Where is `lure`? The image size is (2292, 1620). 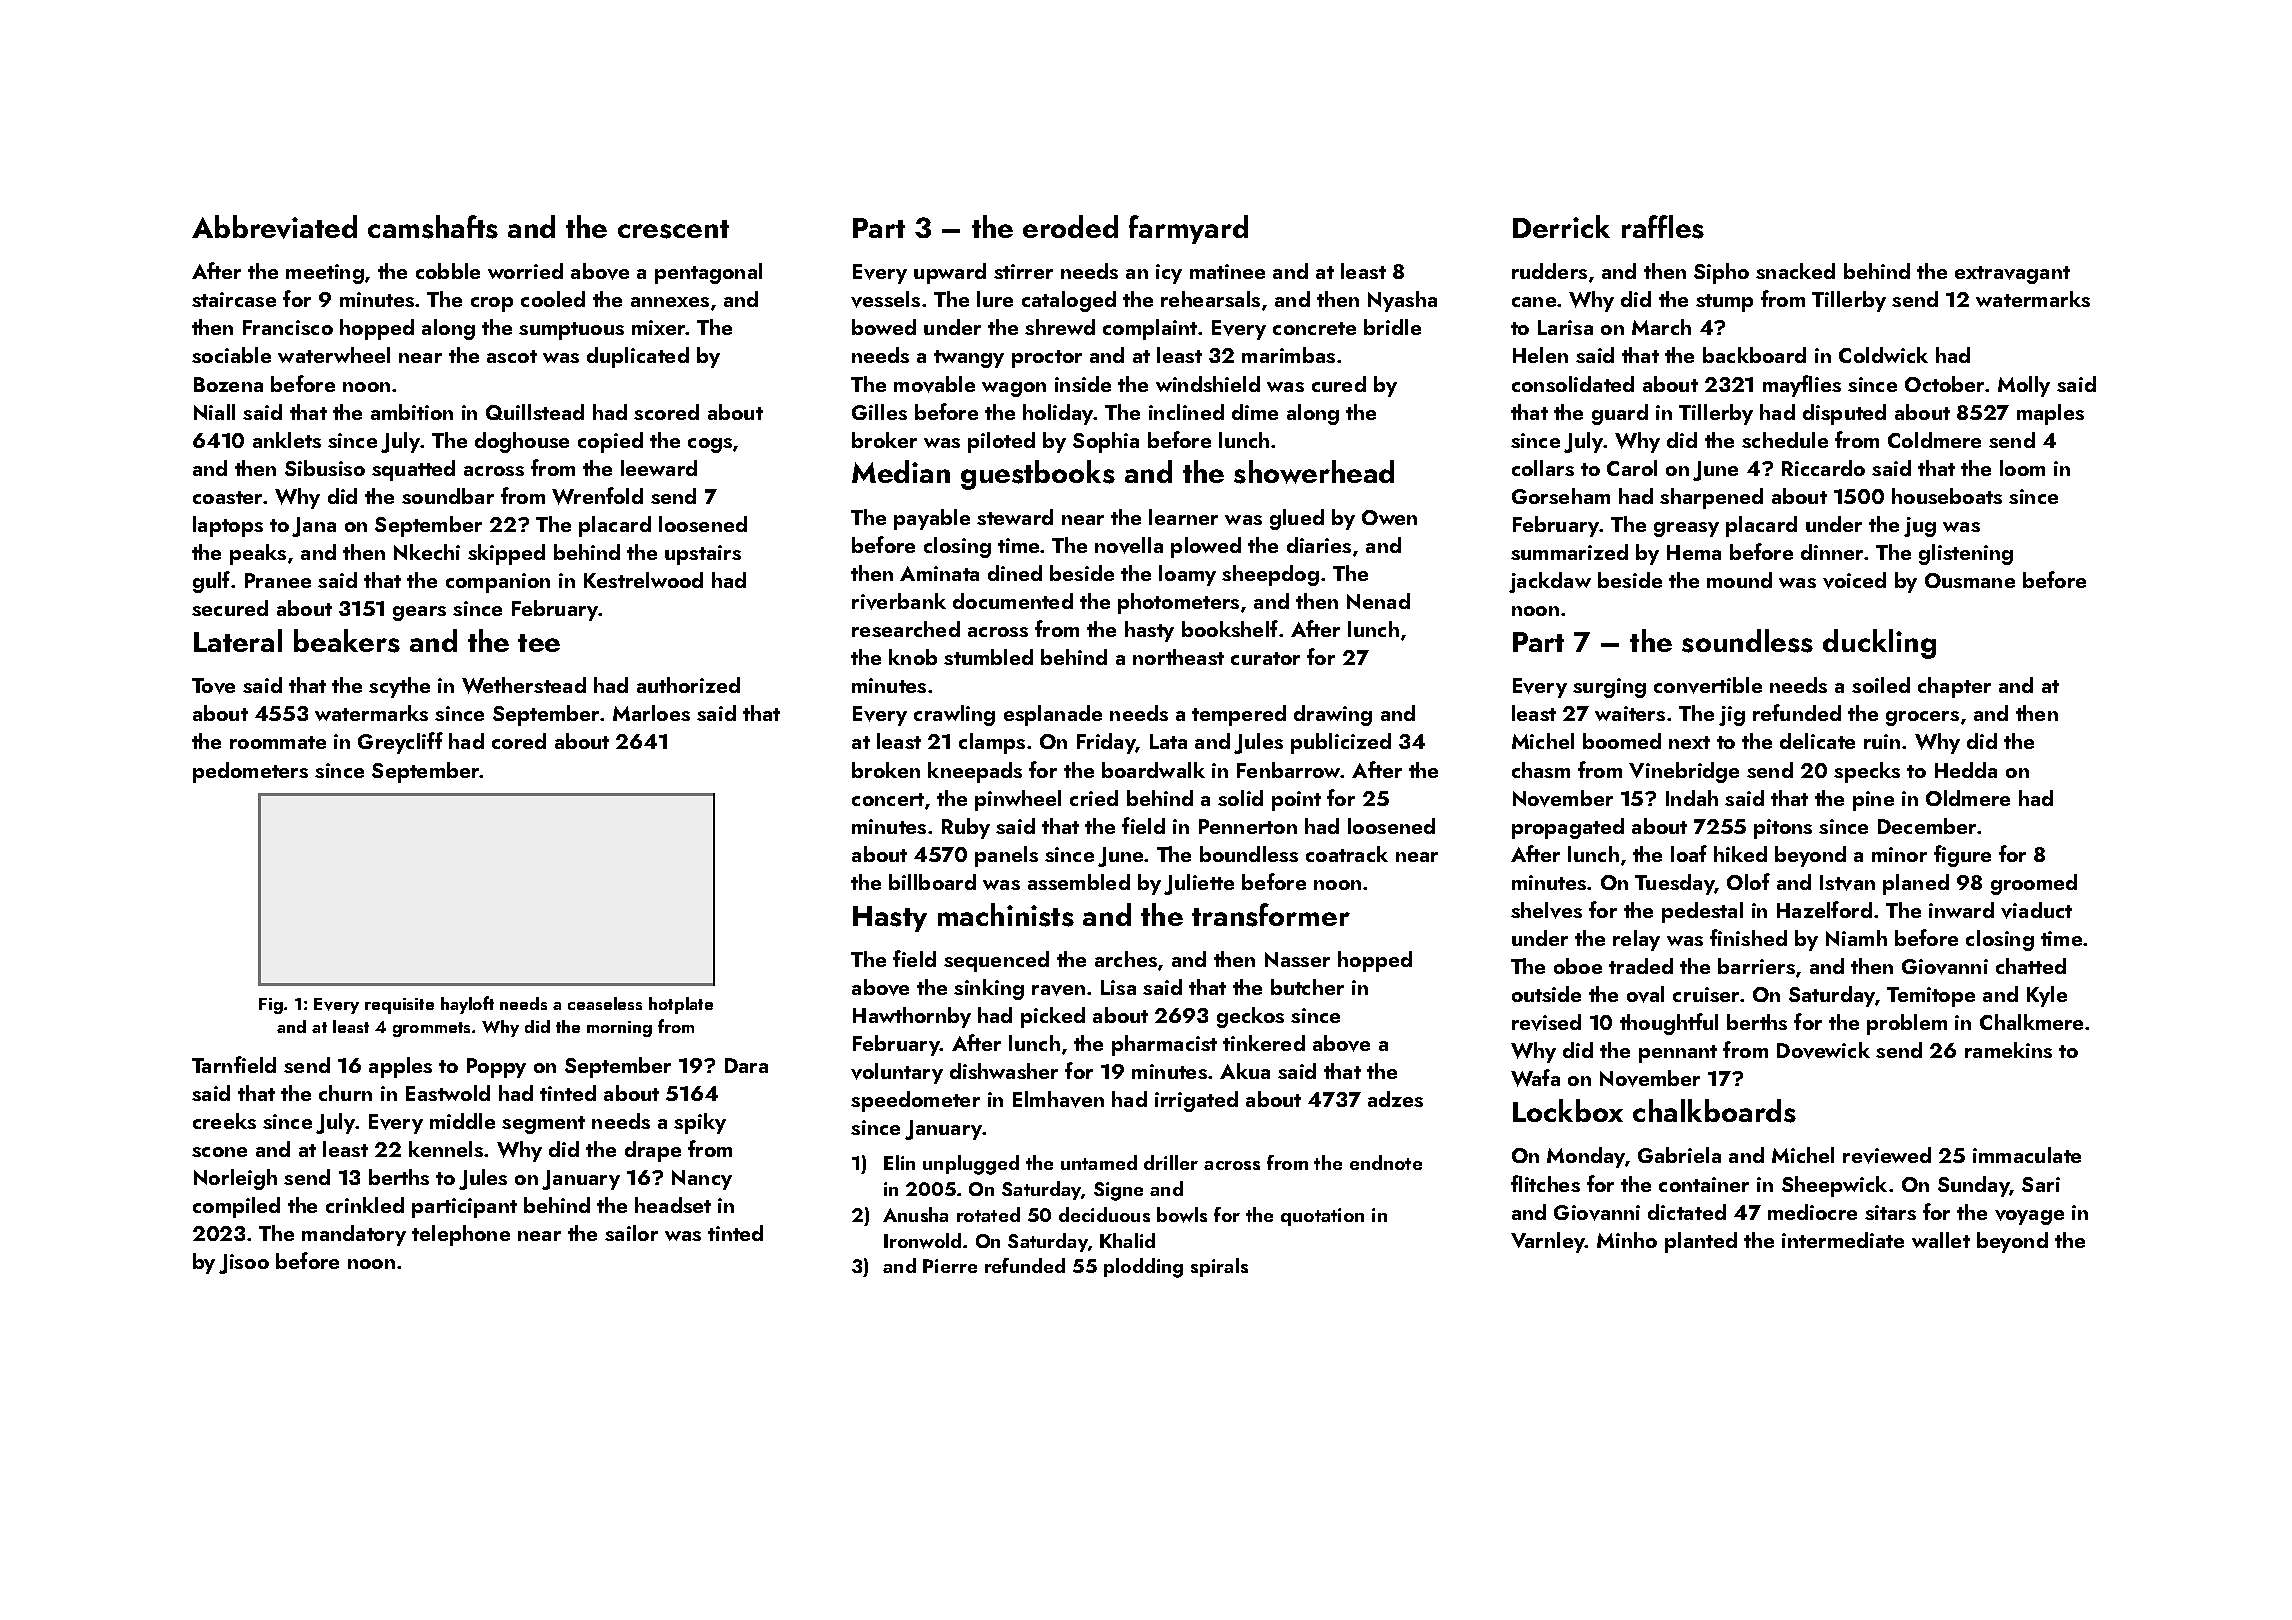 lure is located at coordinates (995, 299).
